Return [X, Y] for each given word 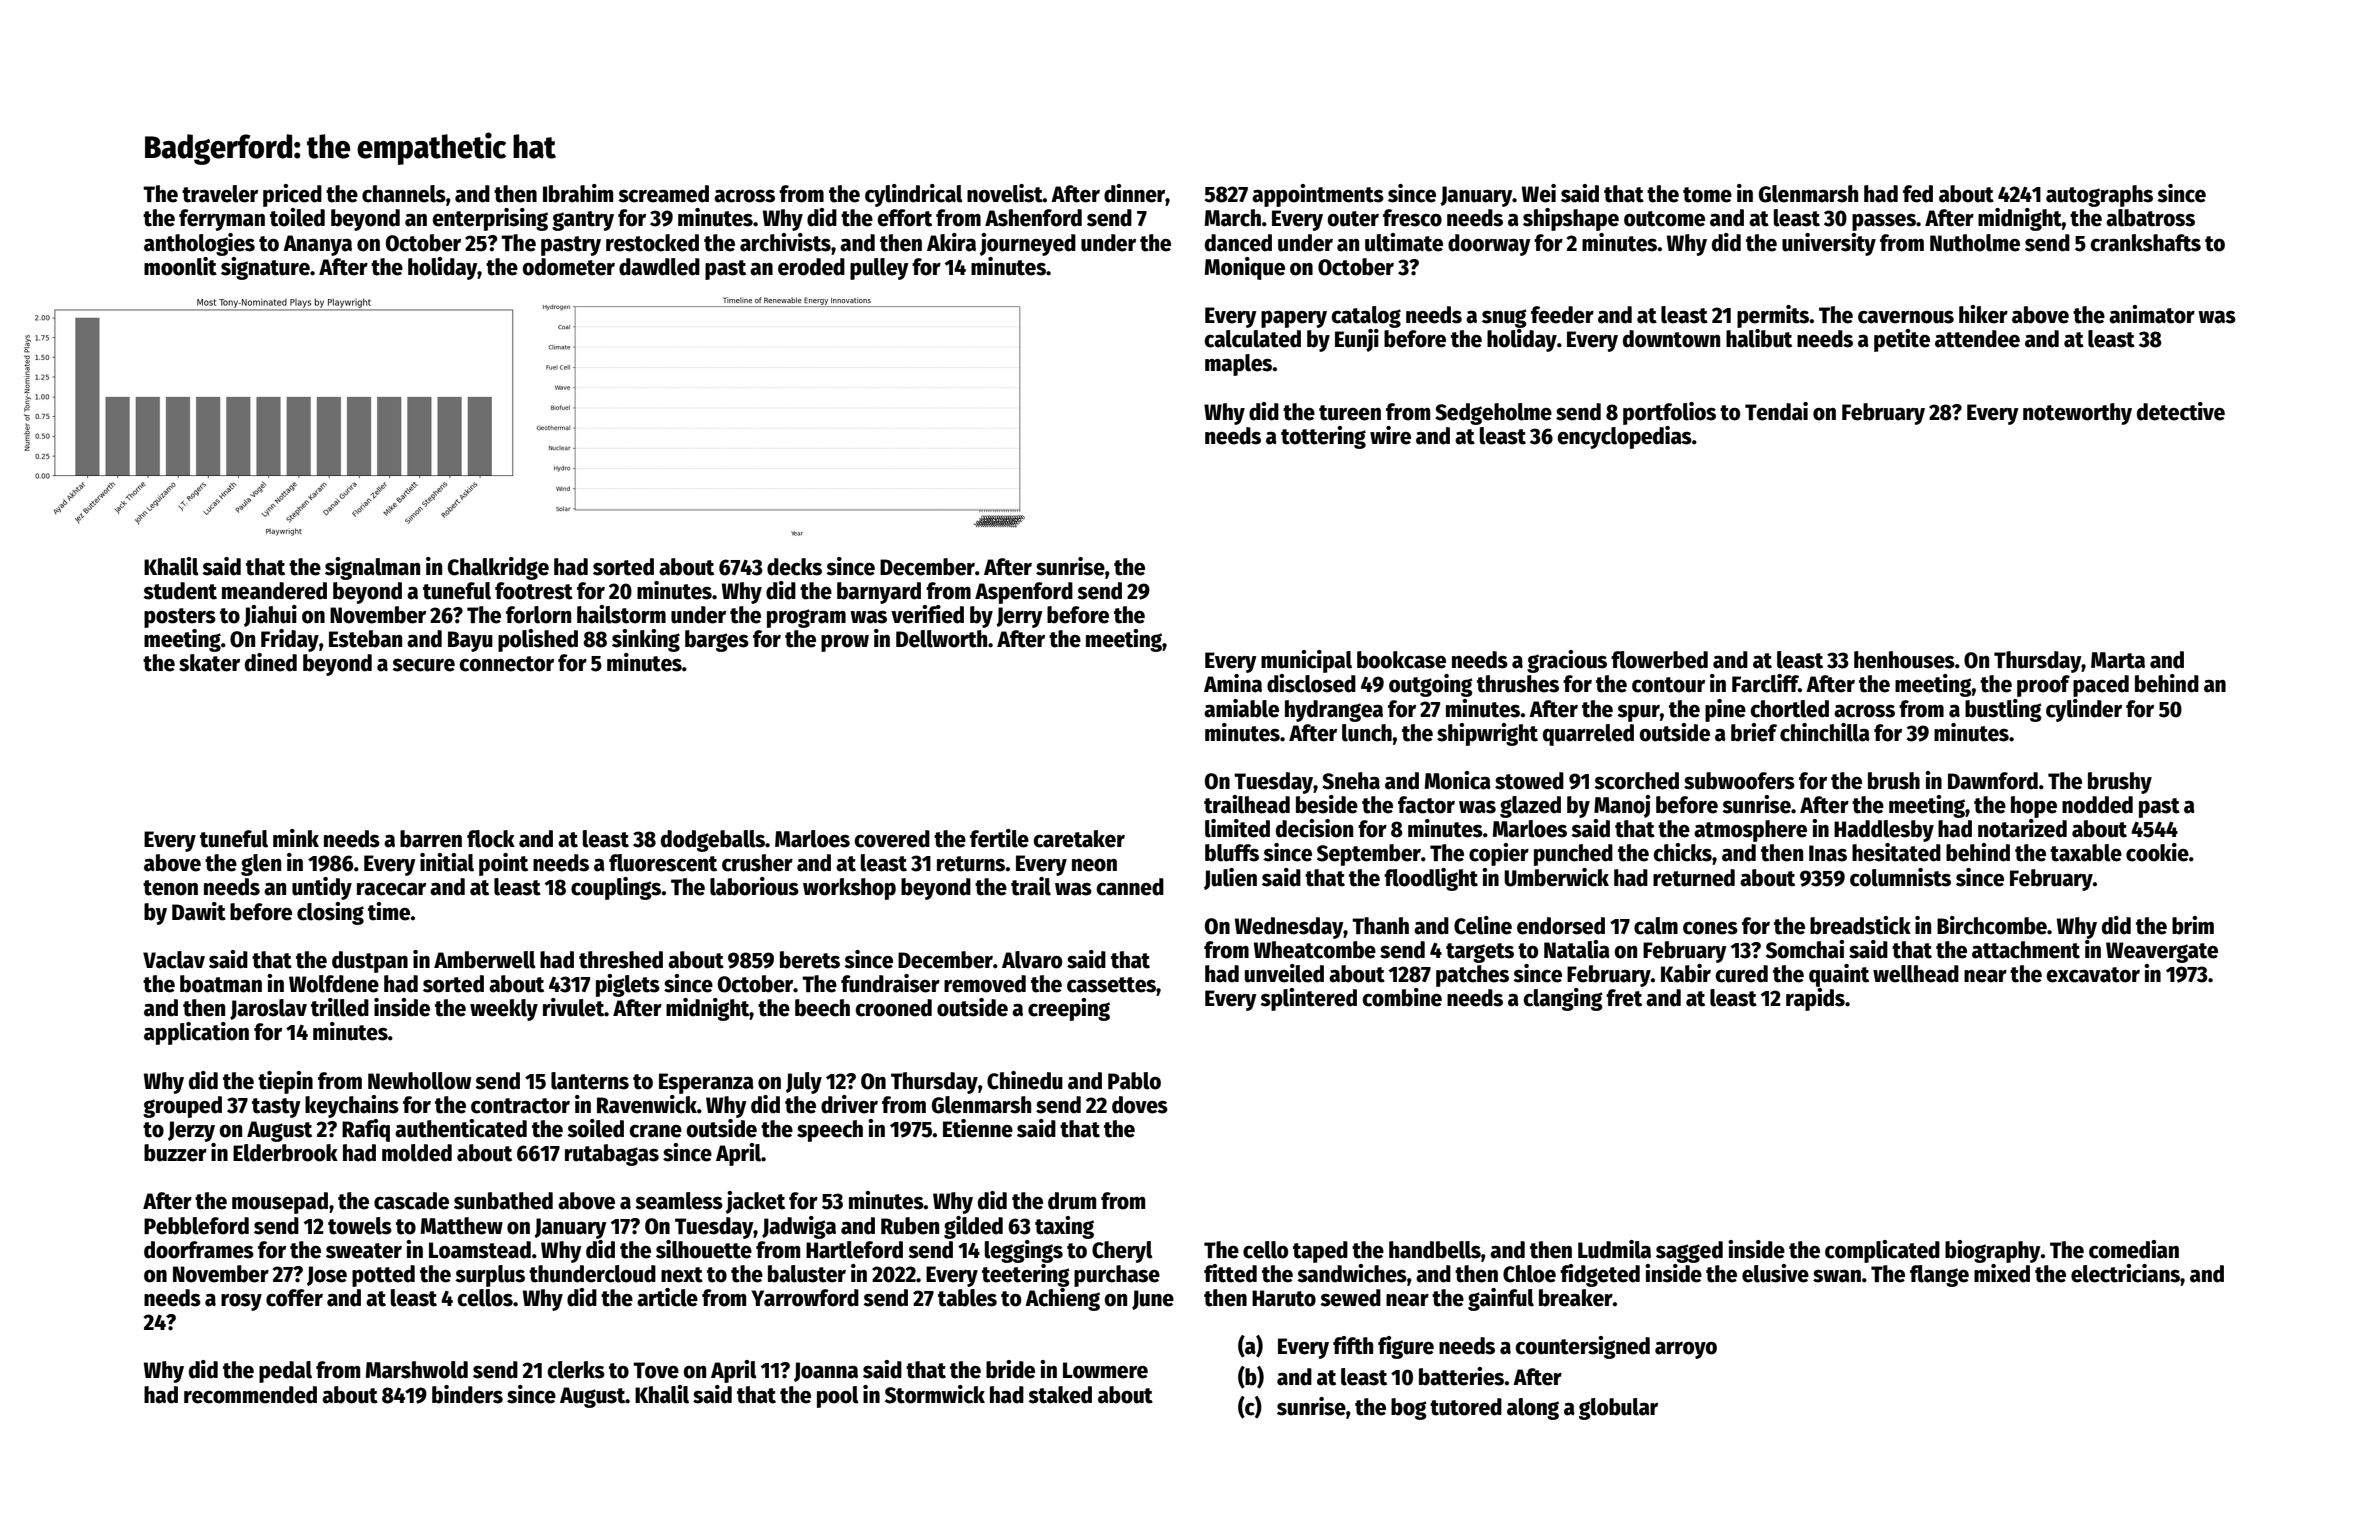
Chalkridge [498, 568]
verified [927, 614]
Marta [2118, 660]
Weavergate [2162, 952]
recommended [250, 1395]
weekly [504, 1010]
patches [1472, 976]
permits [1773, 316]
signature [265, 268]
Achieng [1062, 1299]
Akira [951, 242]
